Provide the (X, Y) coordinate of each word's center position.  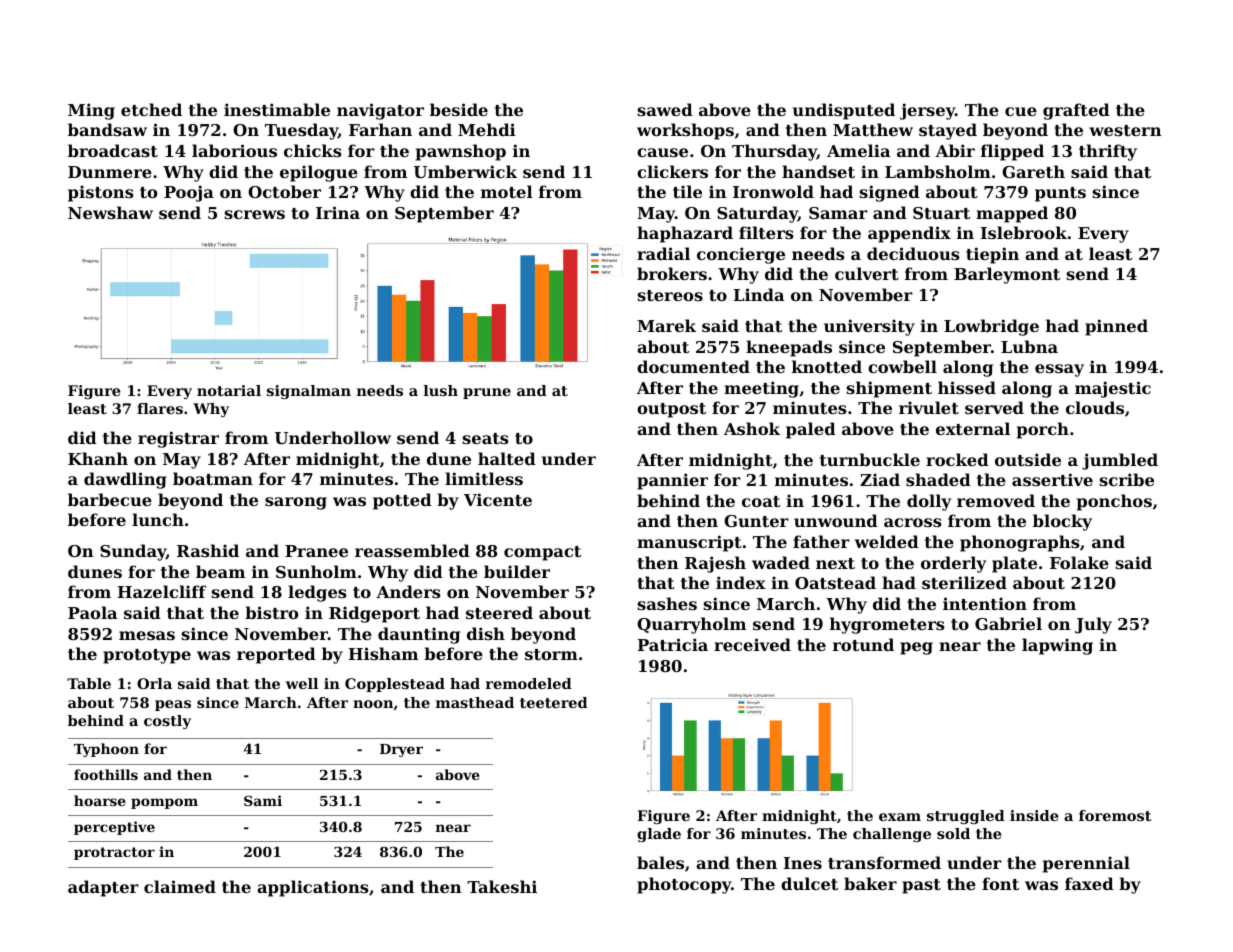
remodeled (529, 683)
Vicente (498, 499)
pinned (1116, 327)
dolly (929, 502)
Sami (263, 800)
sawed (665, 109)
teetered (554, 702)
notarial (229, 390)
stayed (948, 131)
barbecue (110, 499)
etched (151, 109)
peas (173, 705)
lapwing (1057, 646)
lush (441, 390)
